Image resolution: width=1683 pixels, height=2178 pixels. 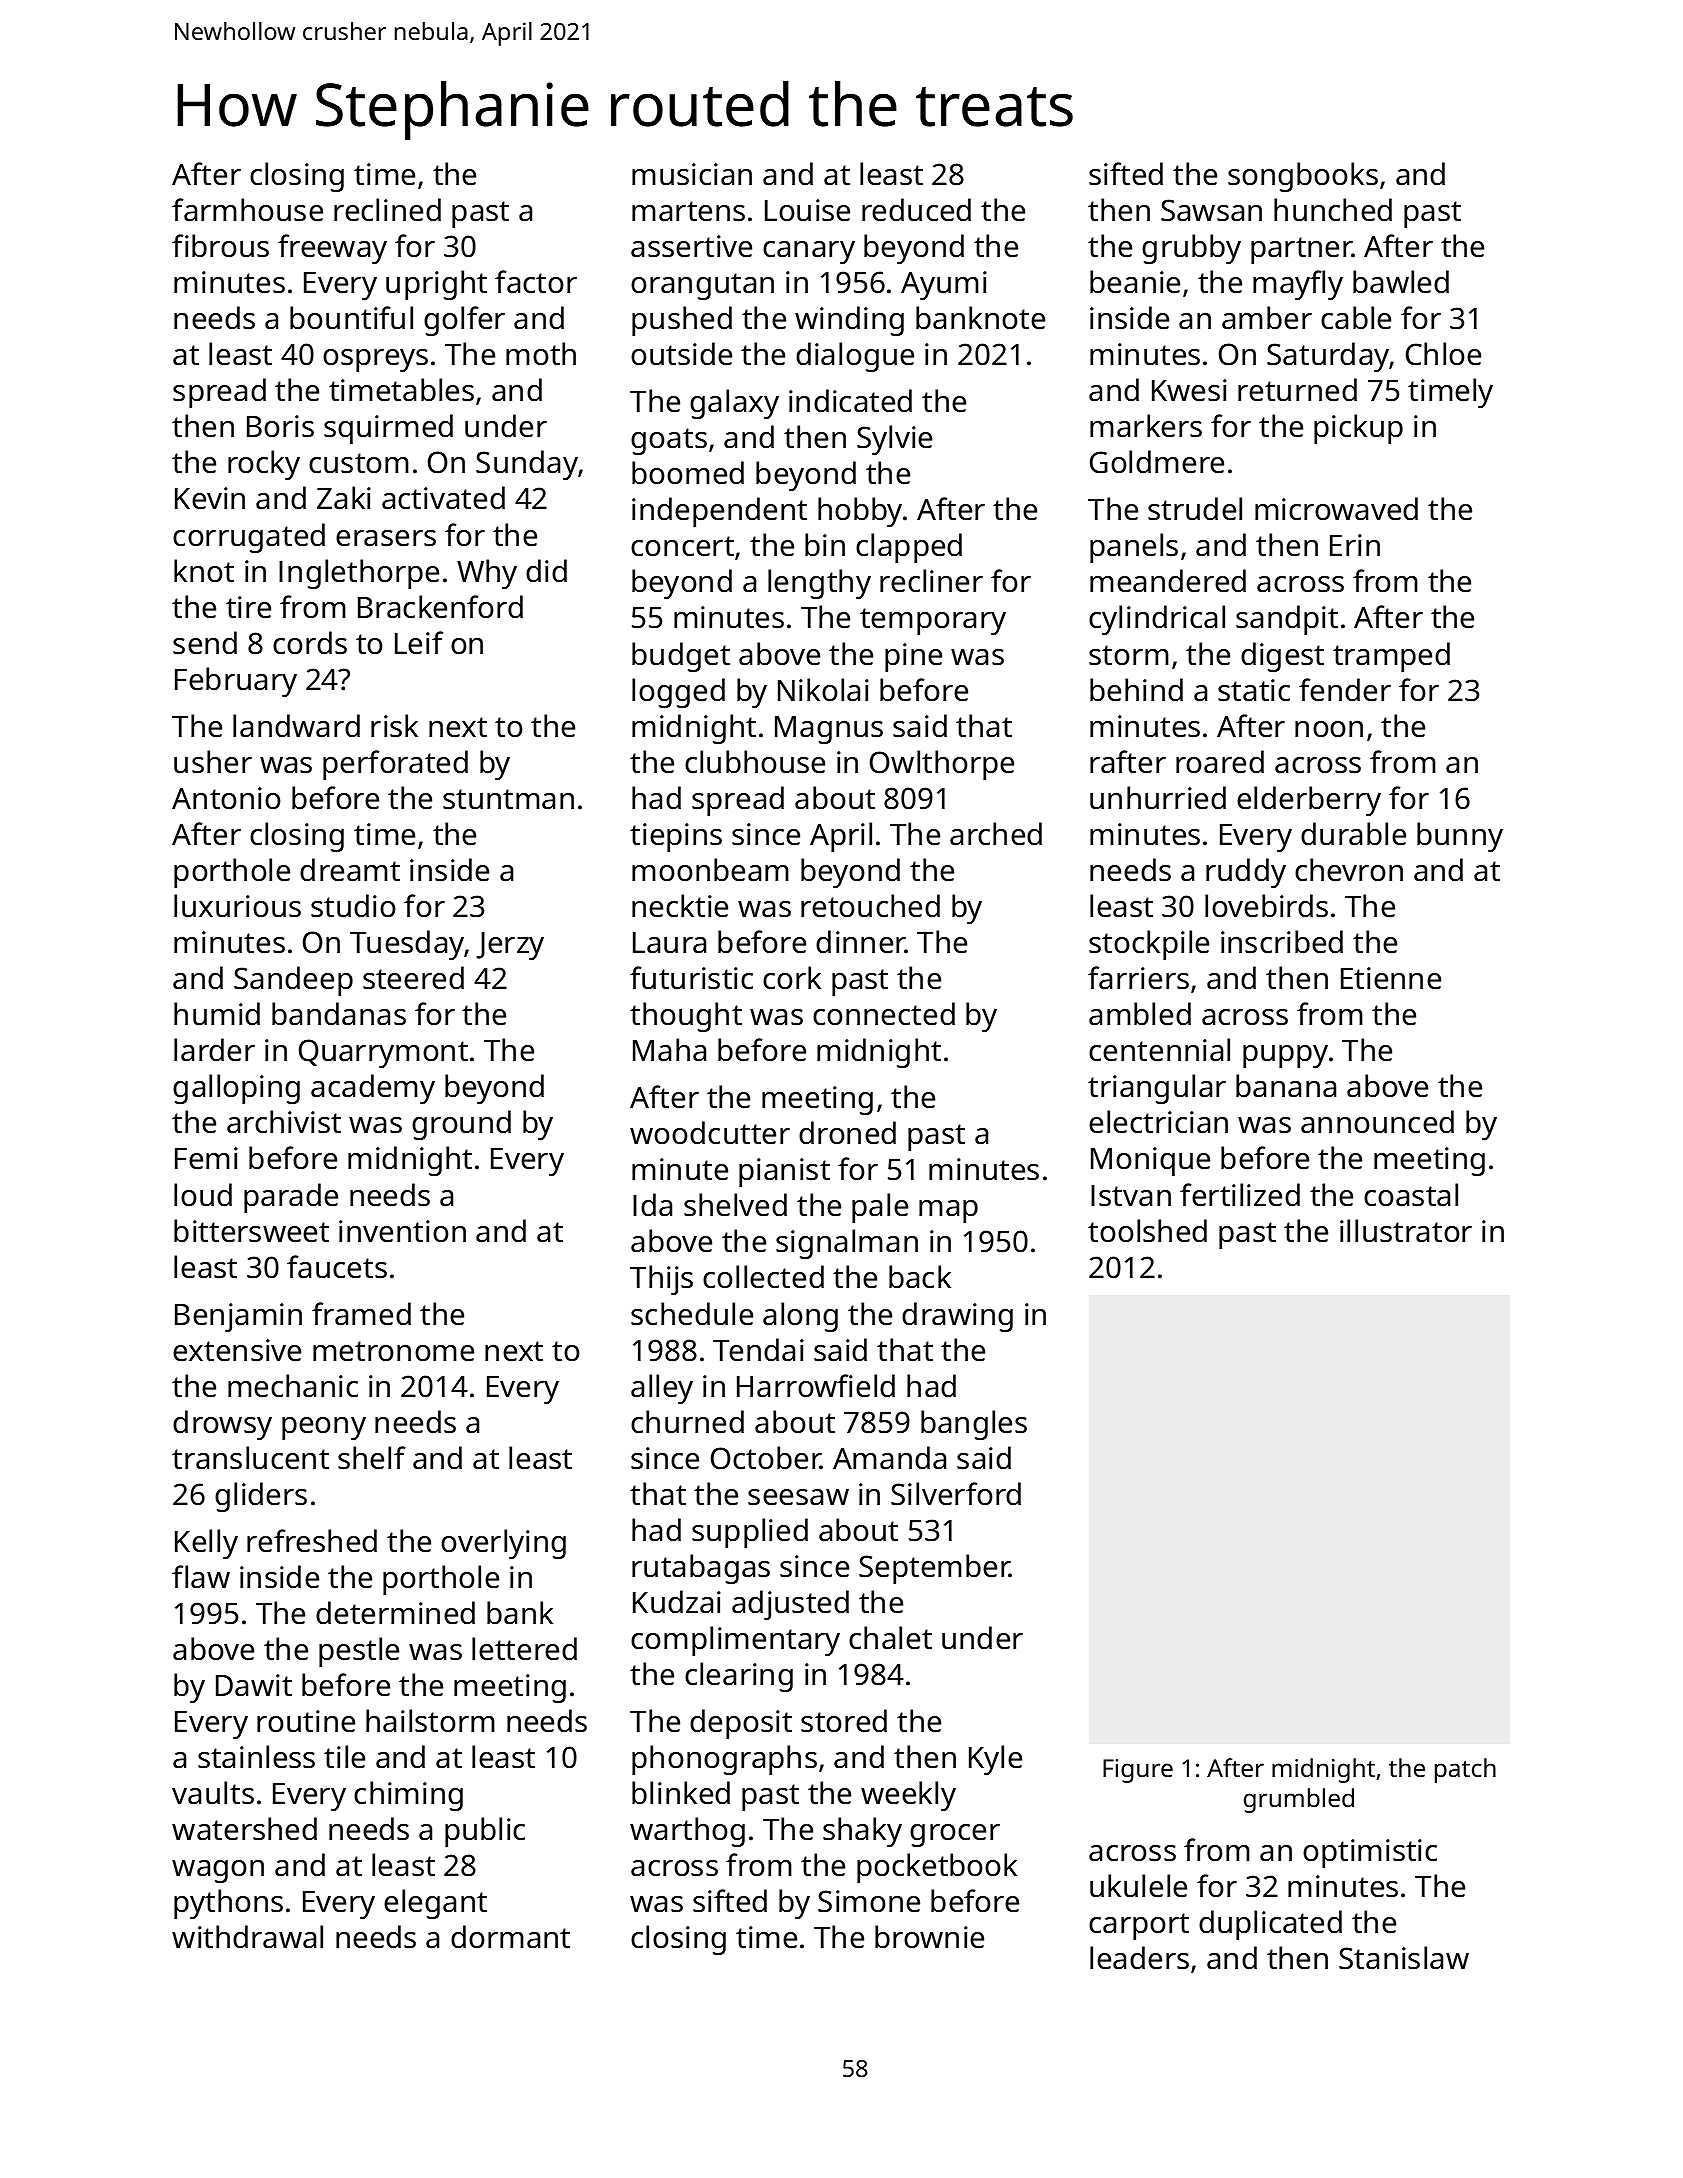 What do you see at coordinates (792, 978) in the document?
I see `cork` at bounding box center [792, 978].
